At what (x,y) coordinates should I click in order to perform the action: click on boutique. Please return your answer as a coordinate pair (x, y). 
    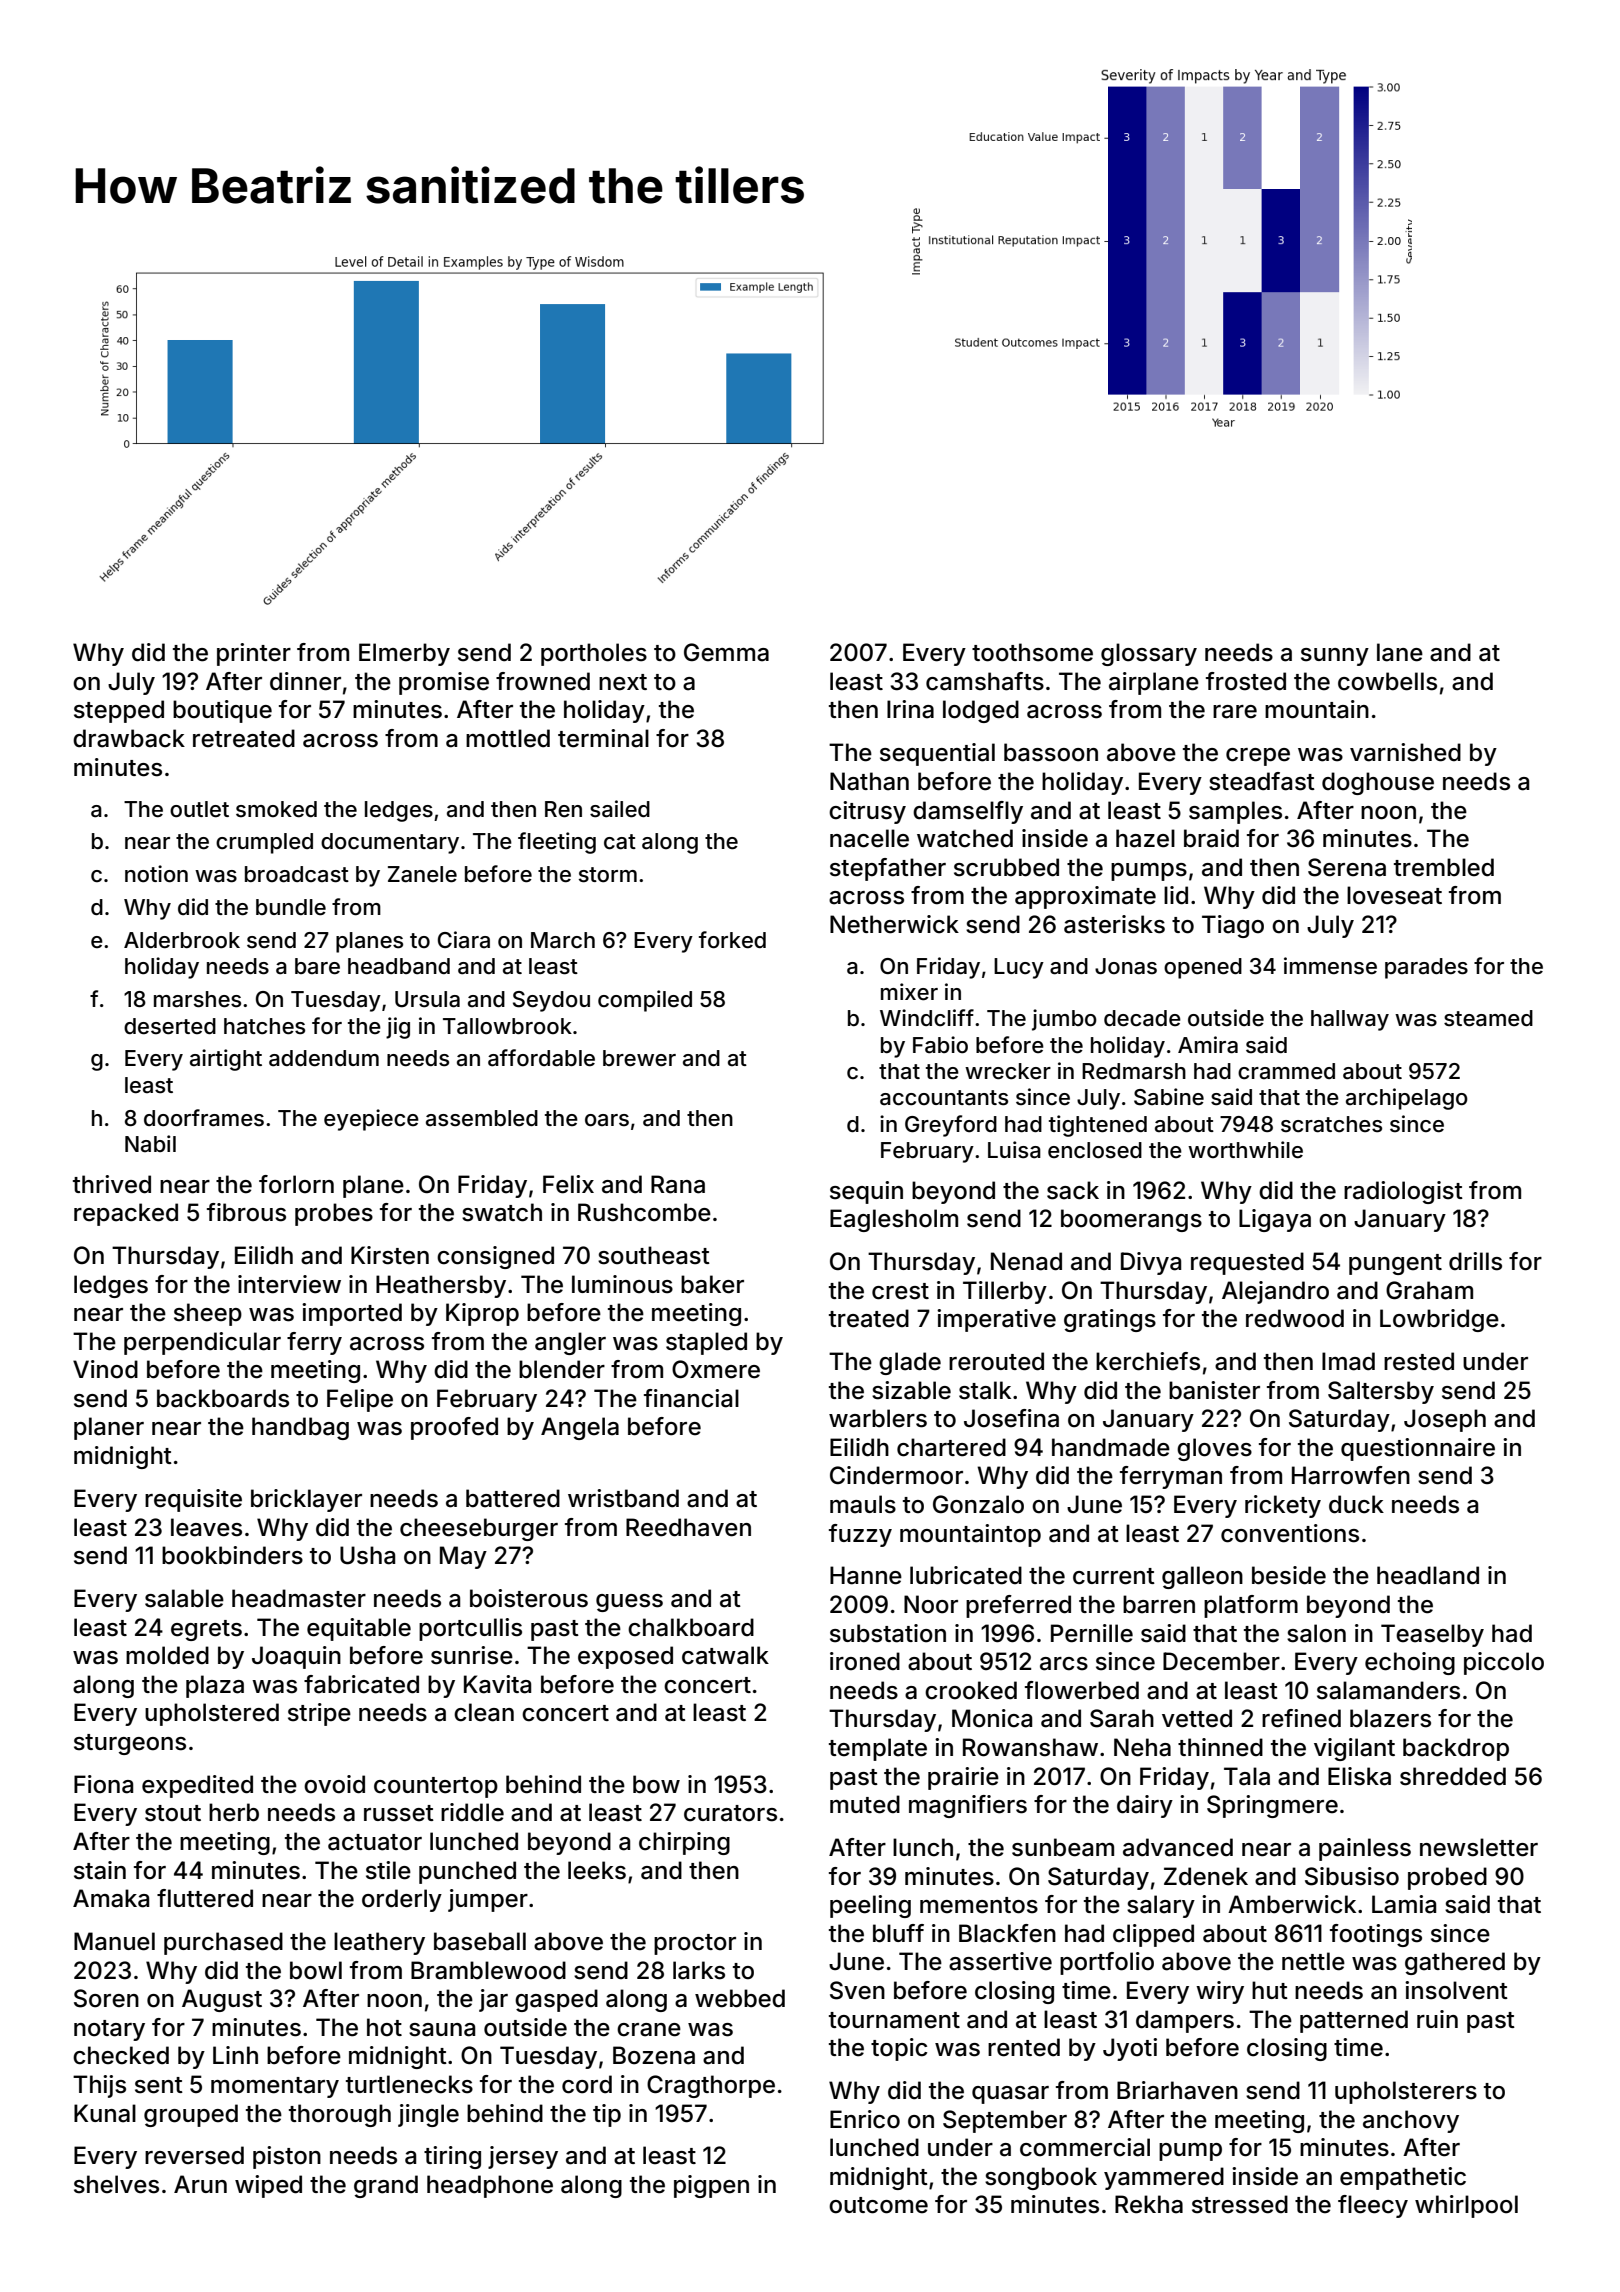
    Looking at the image, I should click on (222, 711).
